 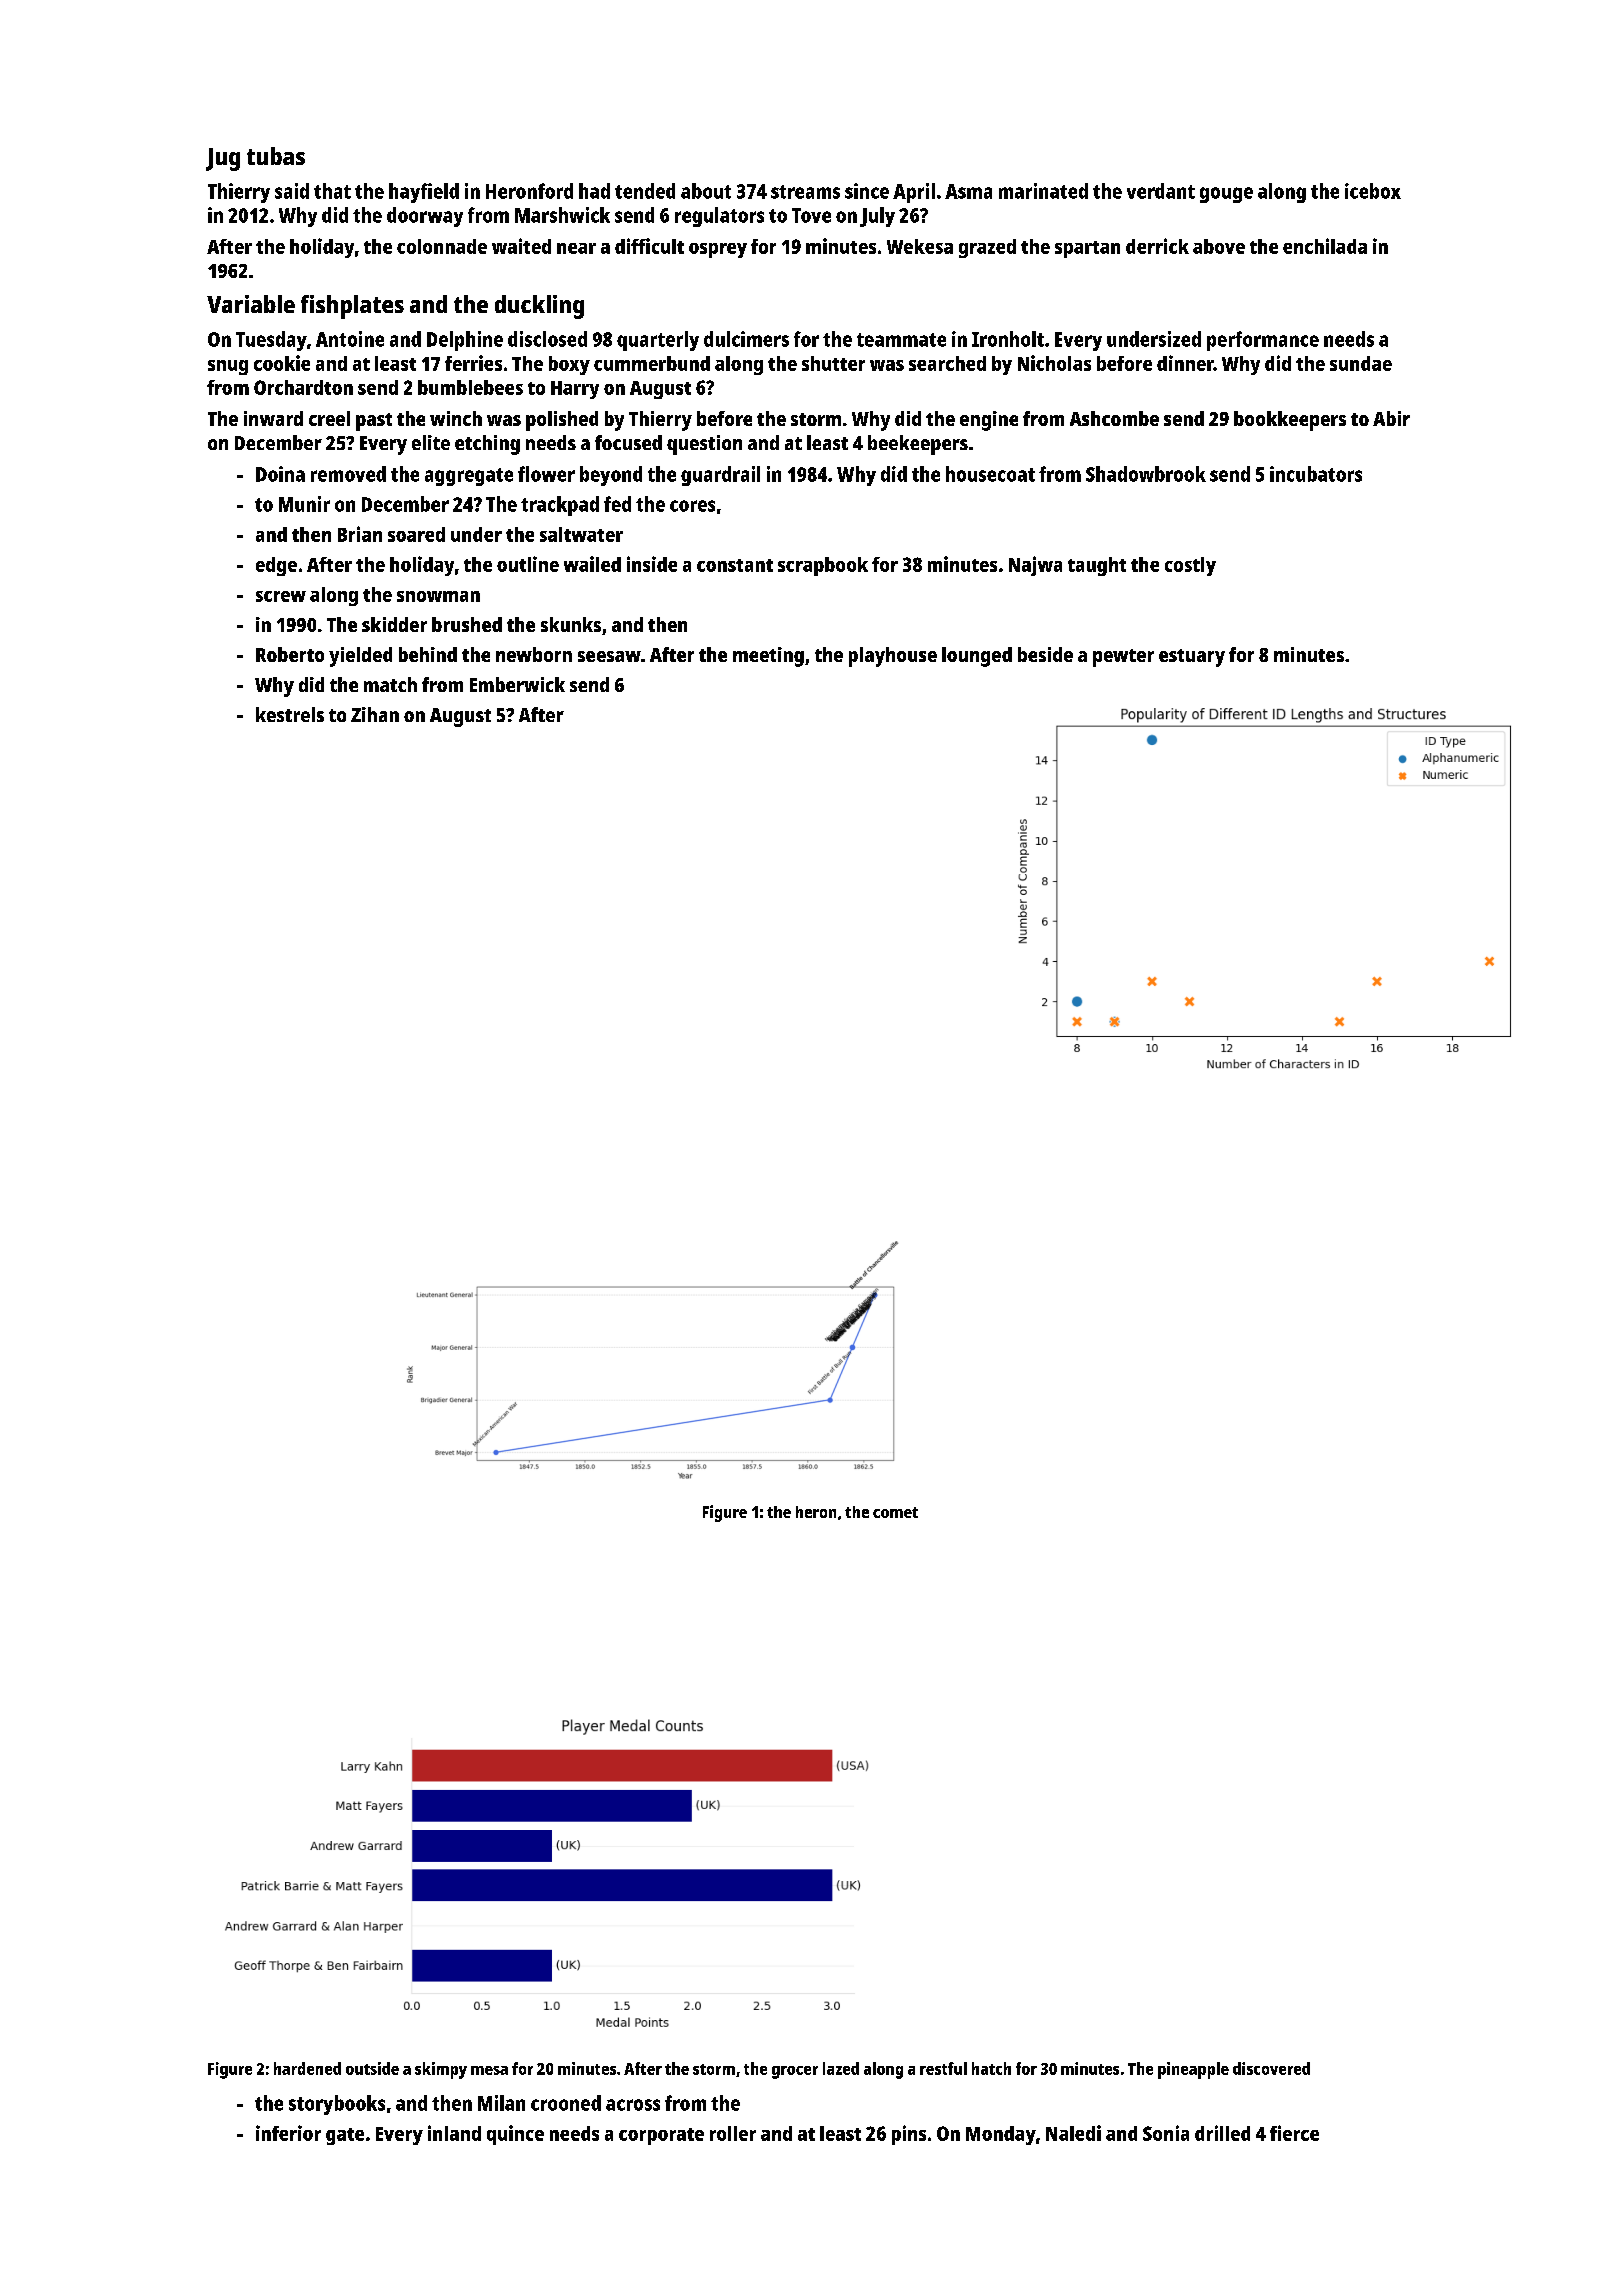 I want to click on Asma, so click(x=968, y=191).
